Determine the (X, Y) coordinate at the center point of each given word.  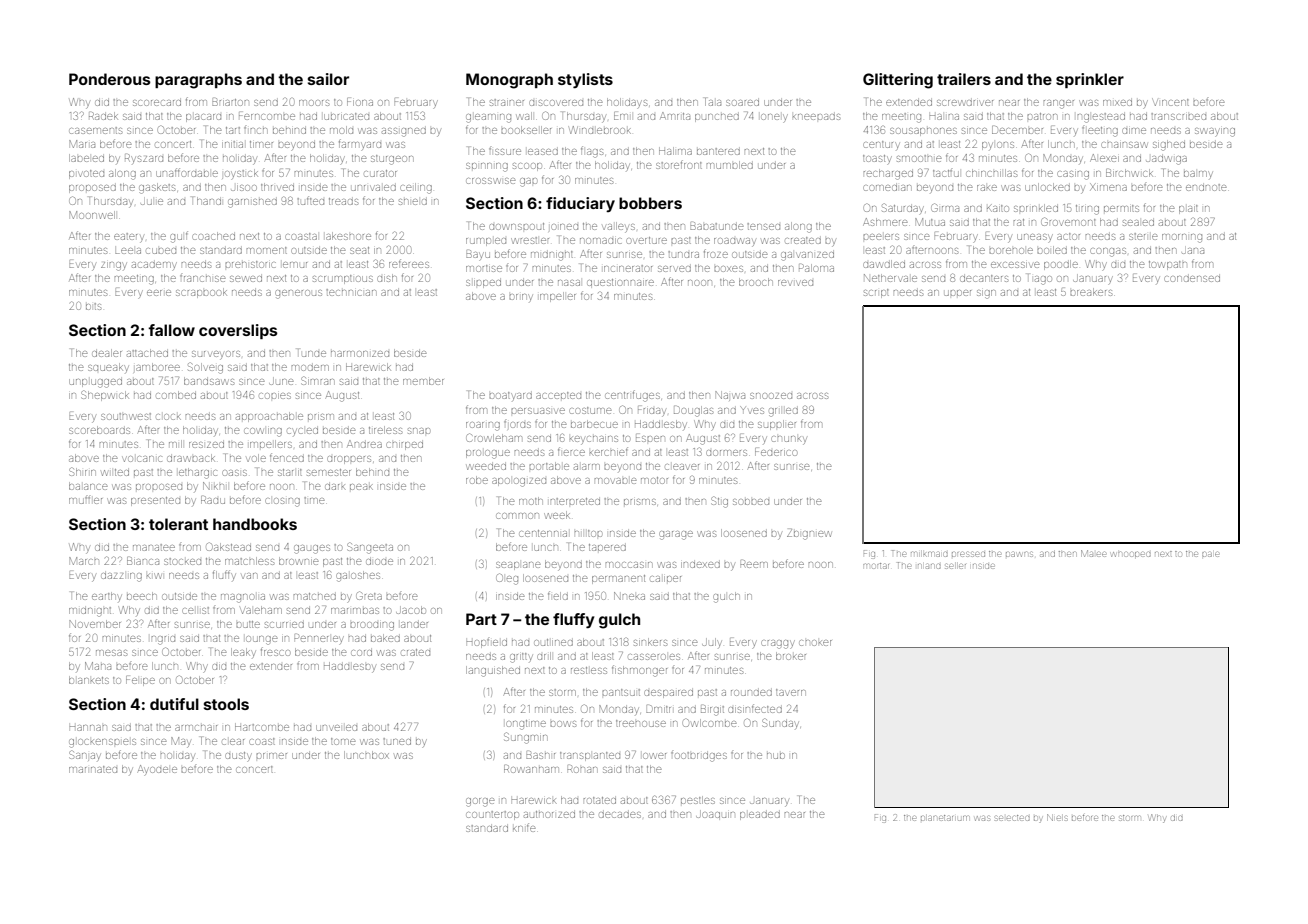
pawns (1019, 554)
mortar (876, 566)
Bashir (540, 755)
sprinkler (1090, 80)
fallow (171, 330)
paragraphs (198, 81)
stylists (585, 81)
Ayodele (157, 770)
